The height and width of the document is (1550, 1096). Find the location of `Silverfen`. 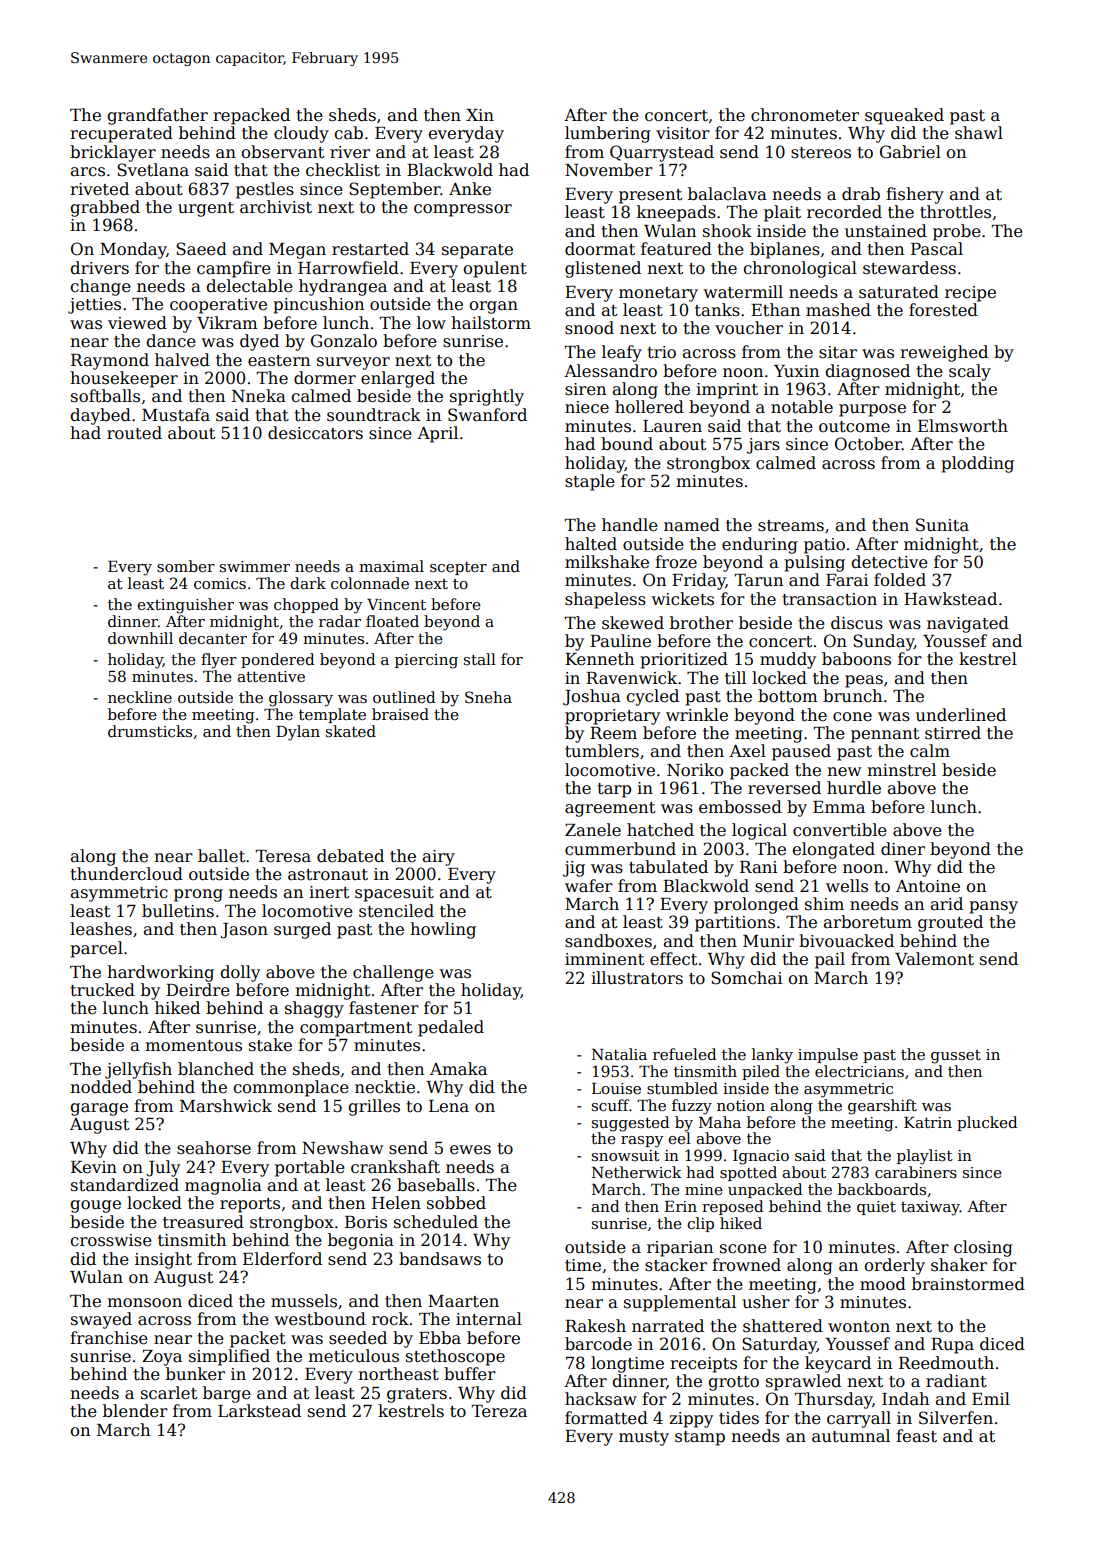

Silverfen is located at coordinates (956, 1418).
